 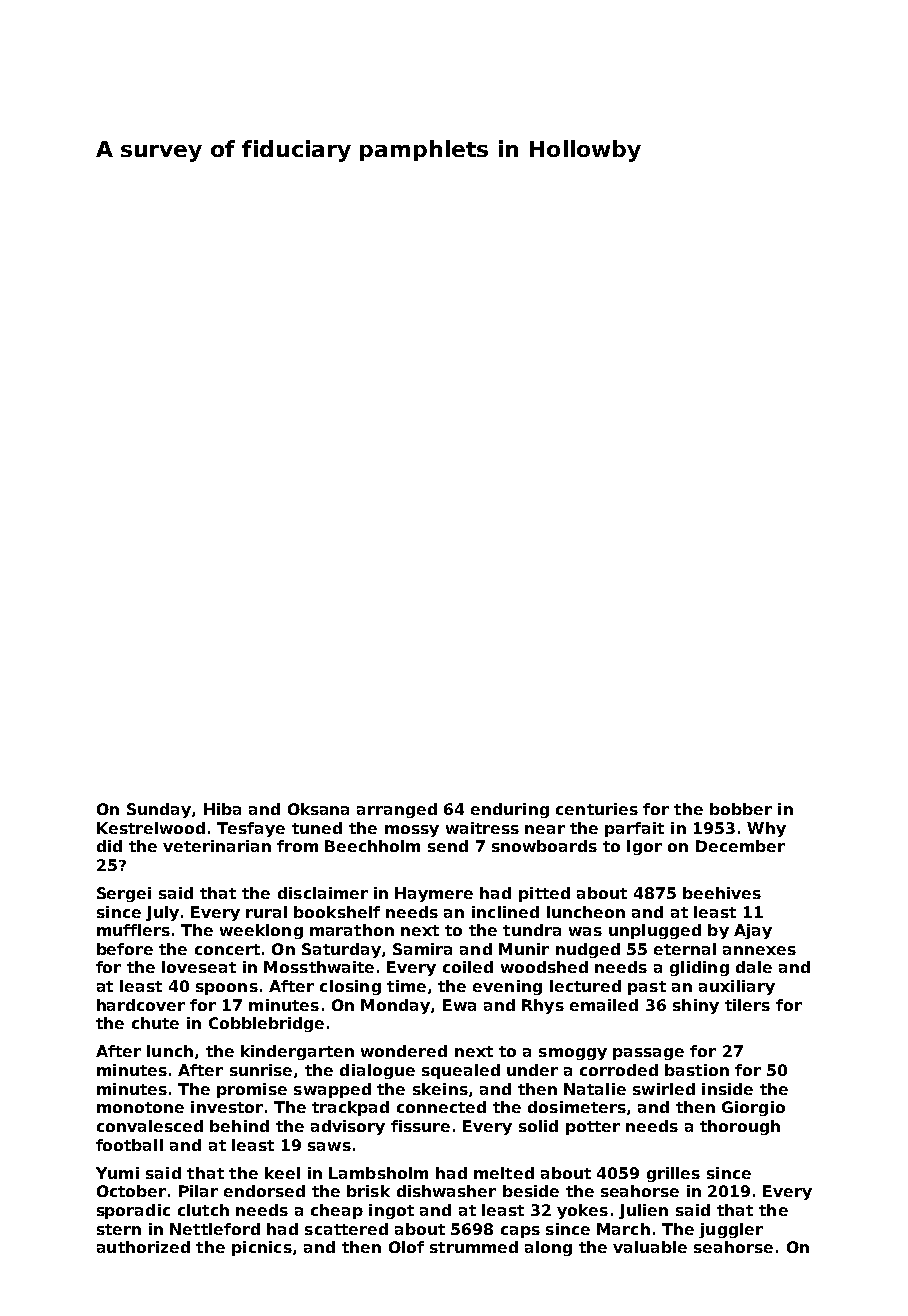 I want to click on authorized, so click(x=143, y=1247).
